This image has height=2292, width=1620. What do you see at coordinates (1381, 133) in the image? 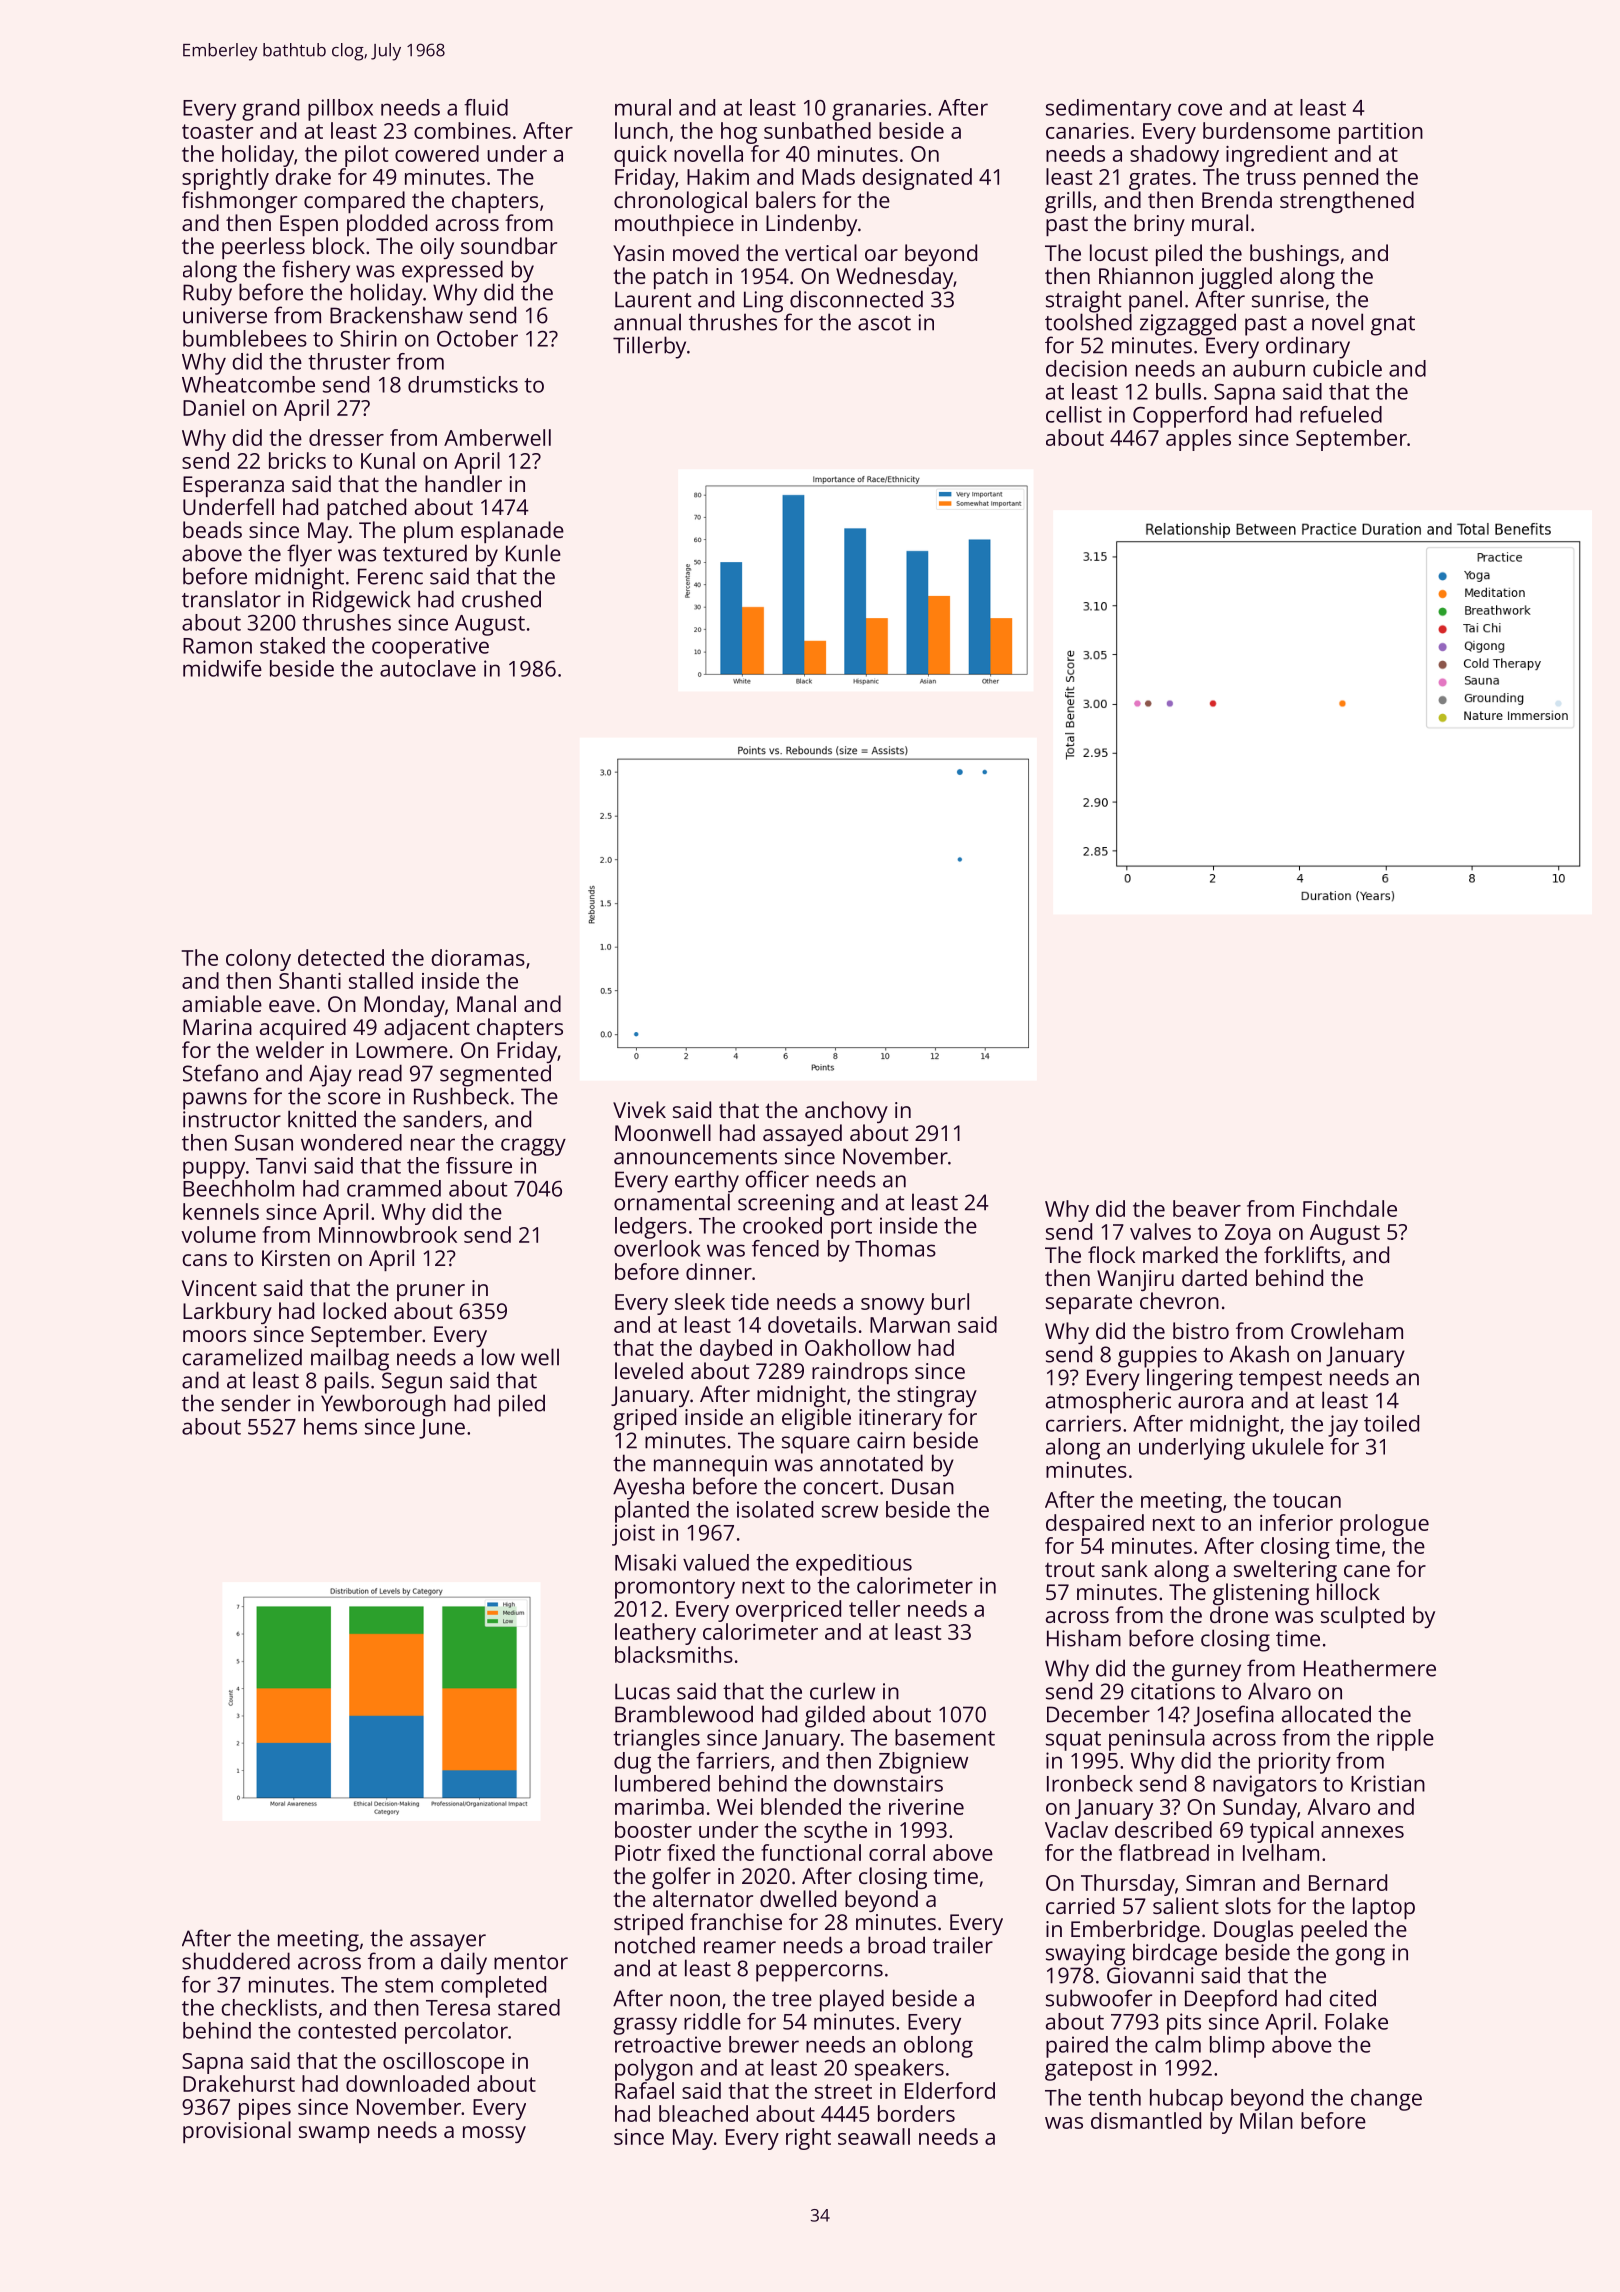
I see `partition` at bounding box center [1381, 133].
